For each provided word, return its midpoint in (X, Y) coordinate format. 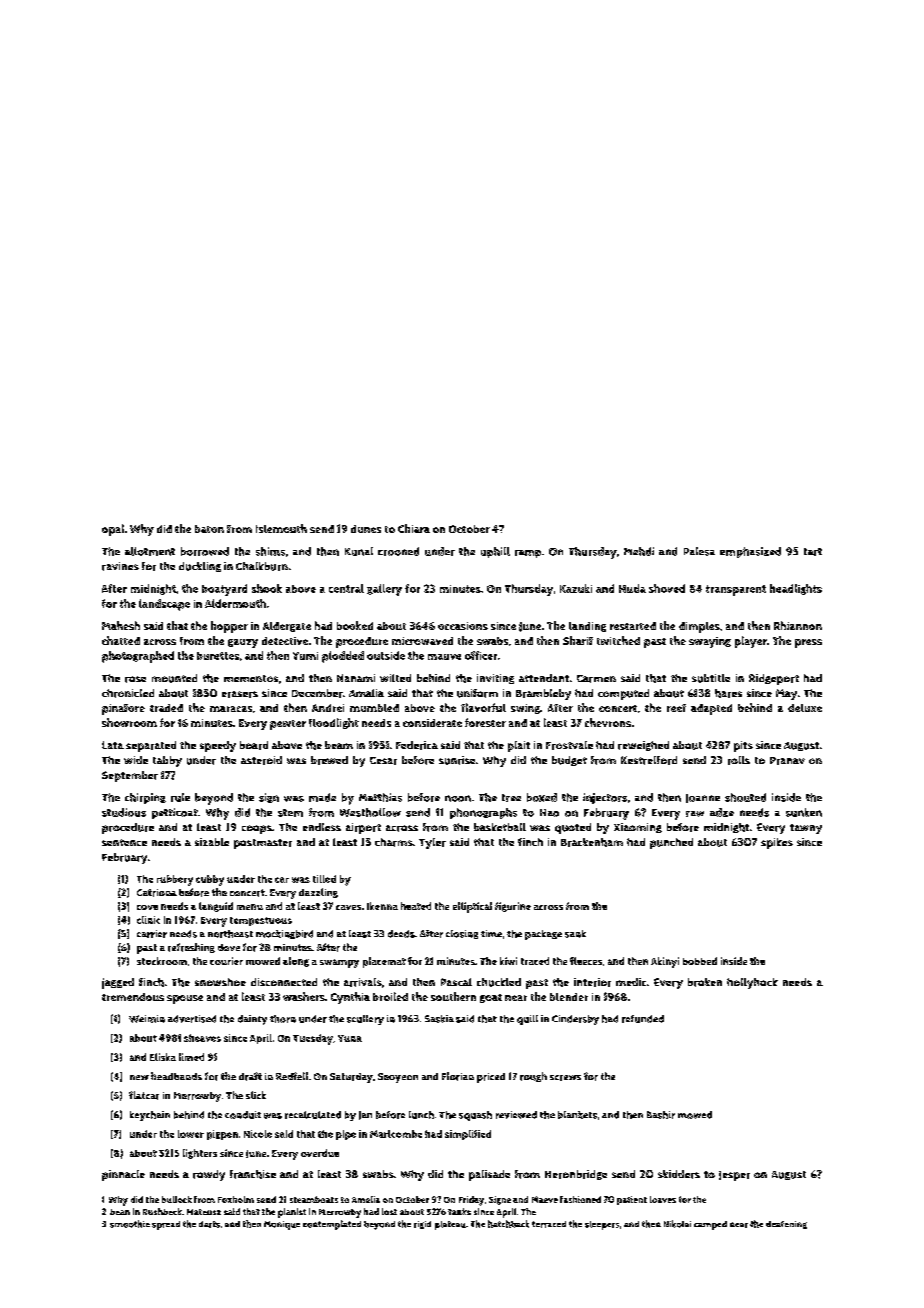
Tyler (432, 843)
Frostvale (569, 745)
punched (671, 843)
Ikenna (382, 906)
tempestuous (261, 921)
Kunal (359, 551)
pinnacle (123, 1175)
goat (491, 998)
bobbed (700, 961)
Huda (632, 588)
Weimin (147, 1019)
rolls (739, 760)
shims (270, 551)
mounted (174, 678)
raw (695, 814)
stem (290, 813)
